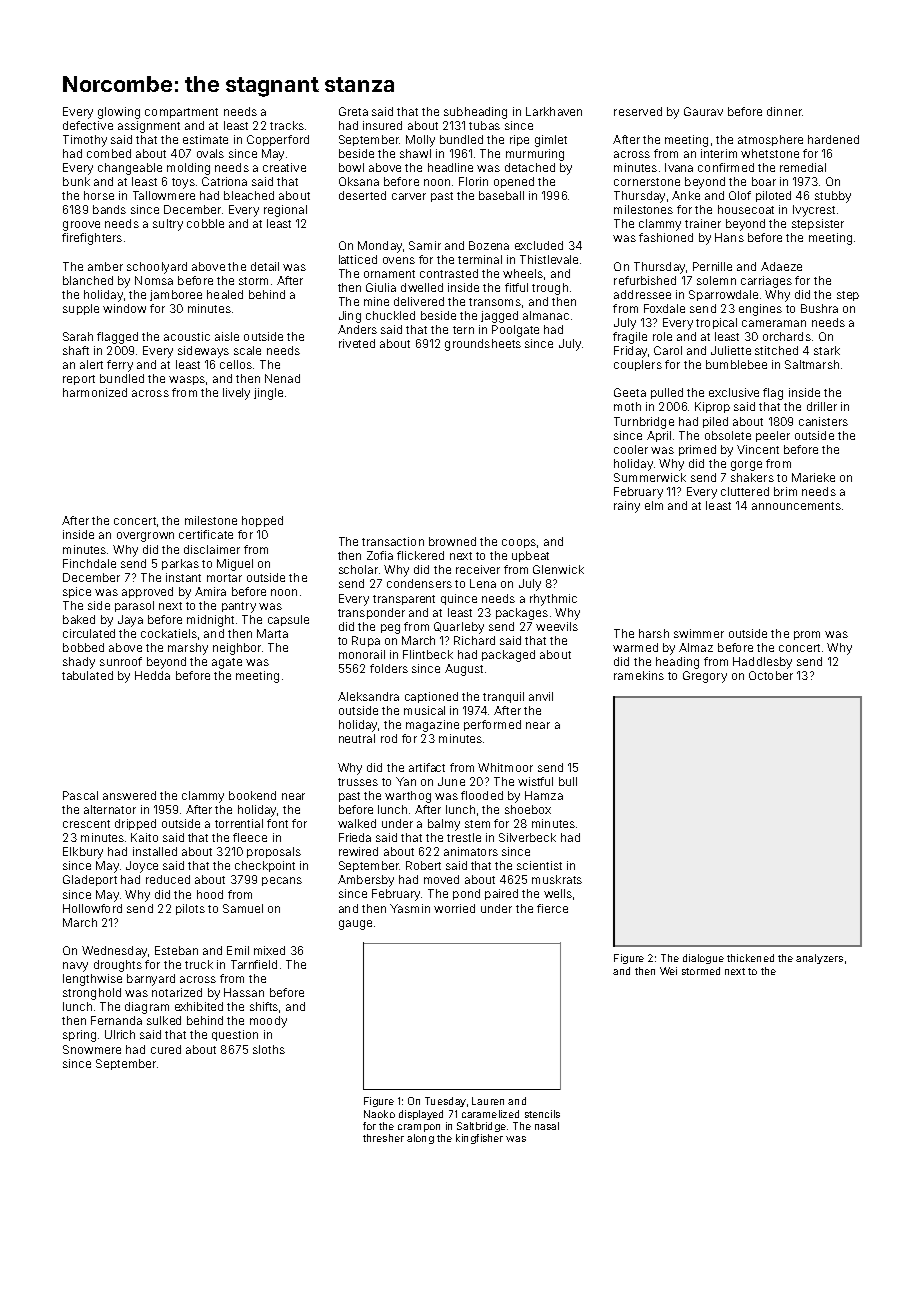 The image size is (924, 1308). I want to click on artifact, so click(427, 767).
